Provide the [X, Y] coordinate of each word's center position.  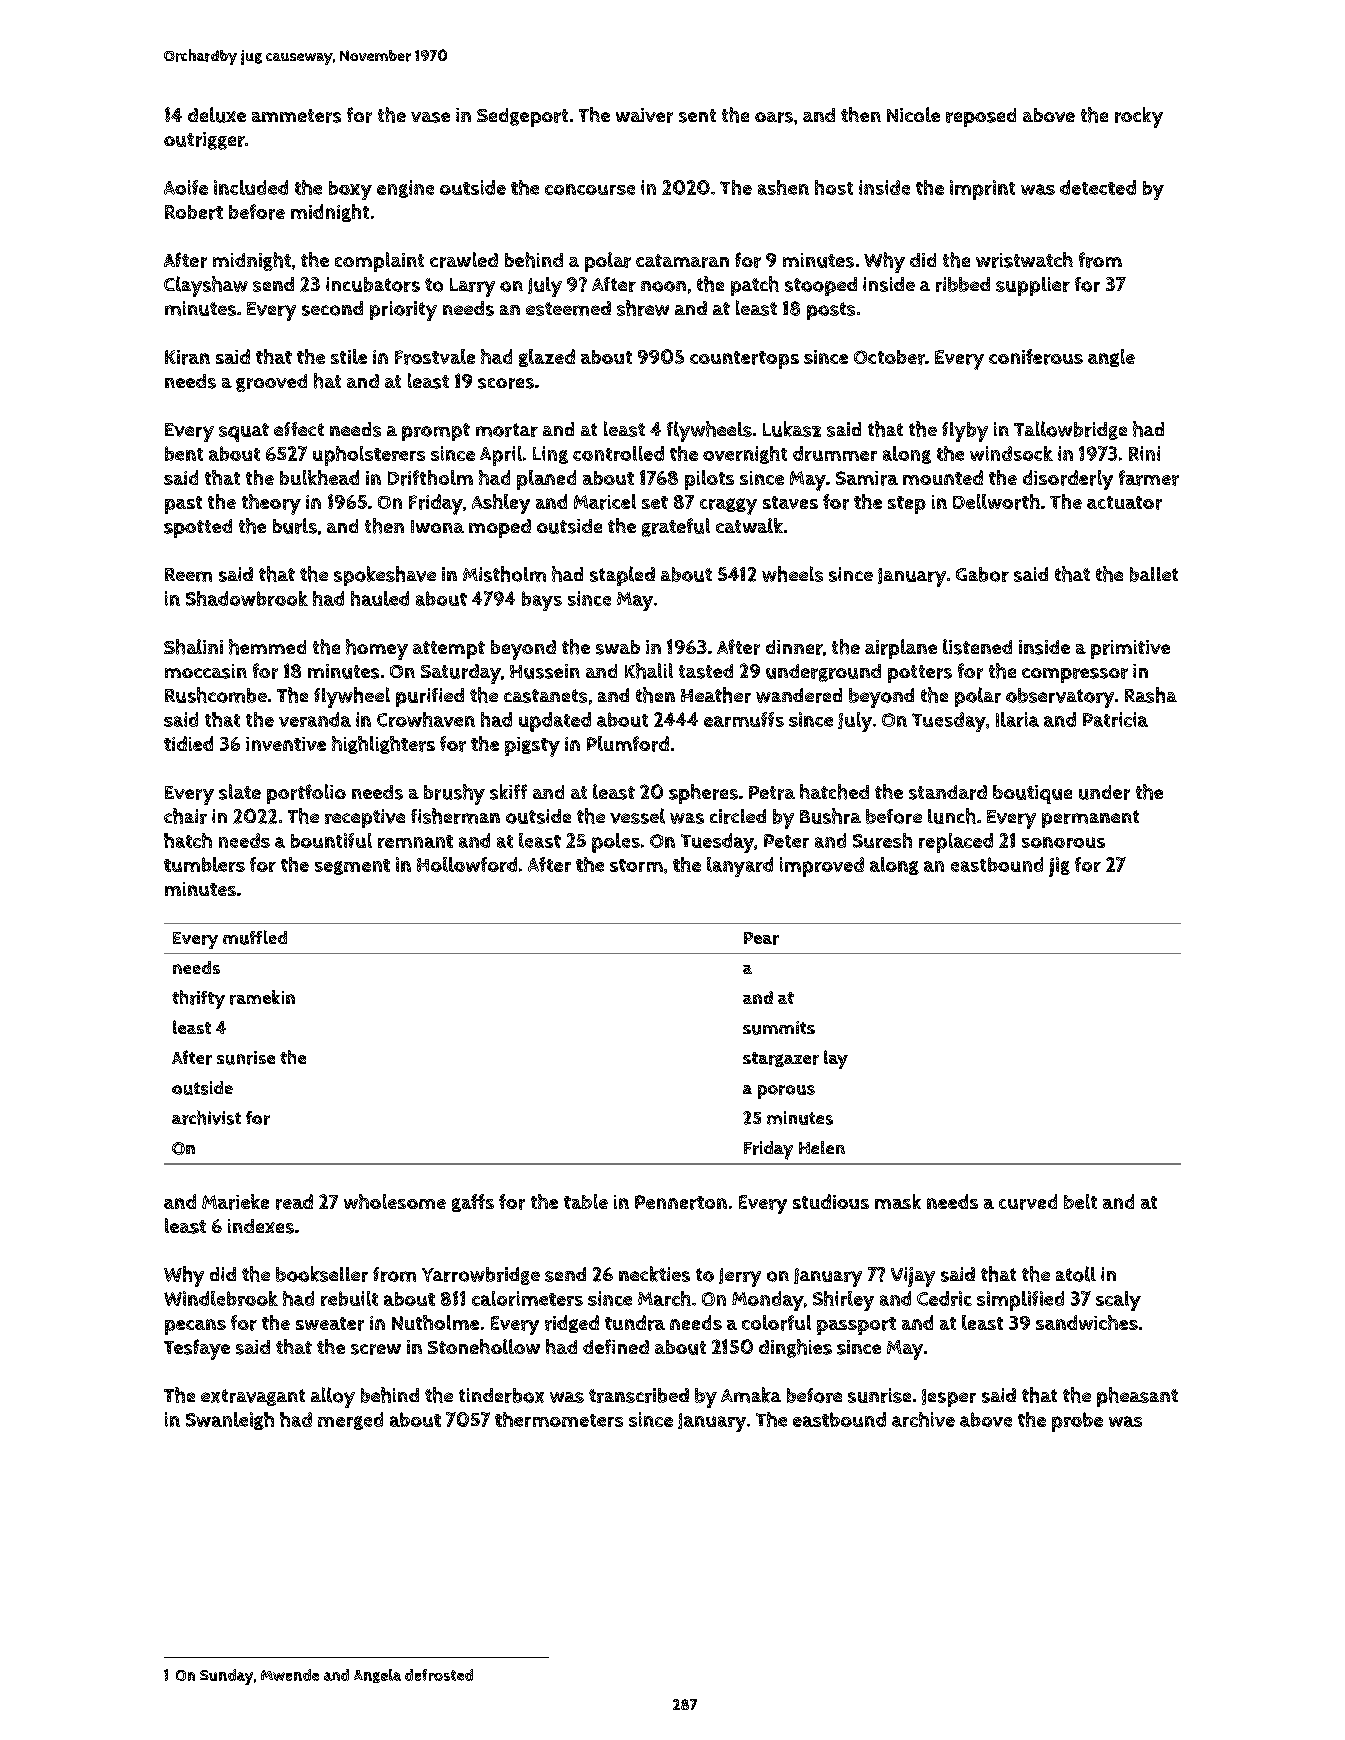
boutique [1032, 794]
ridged [572, 1324]
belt [1080, 1201]
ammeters [296, 116]
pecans [195, 1327]
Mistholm [504, 574]
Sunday [226, 1677]
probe [1077, 1422]
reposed [981, 117]
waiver [644, 115]
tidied [188, 743]
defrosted [439, 1675]
